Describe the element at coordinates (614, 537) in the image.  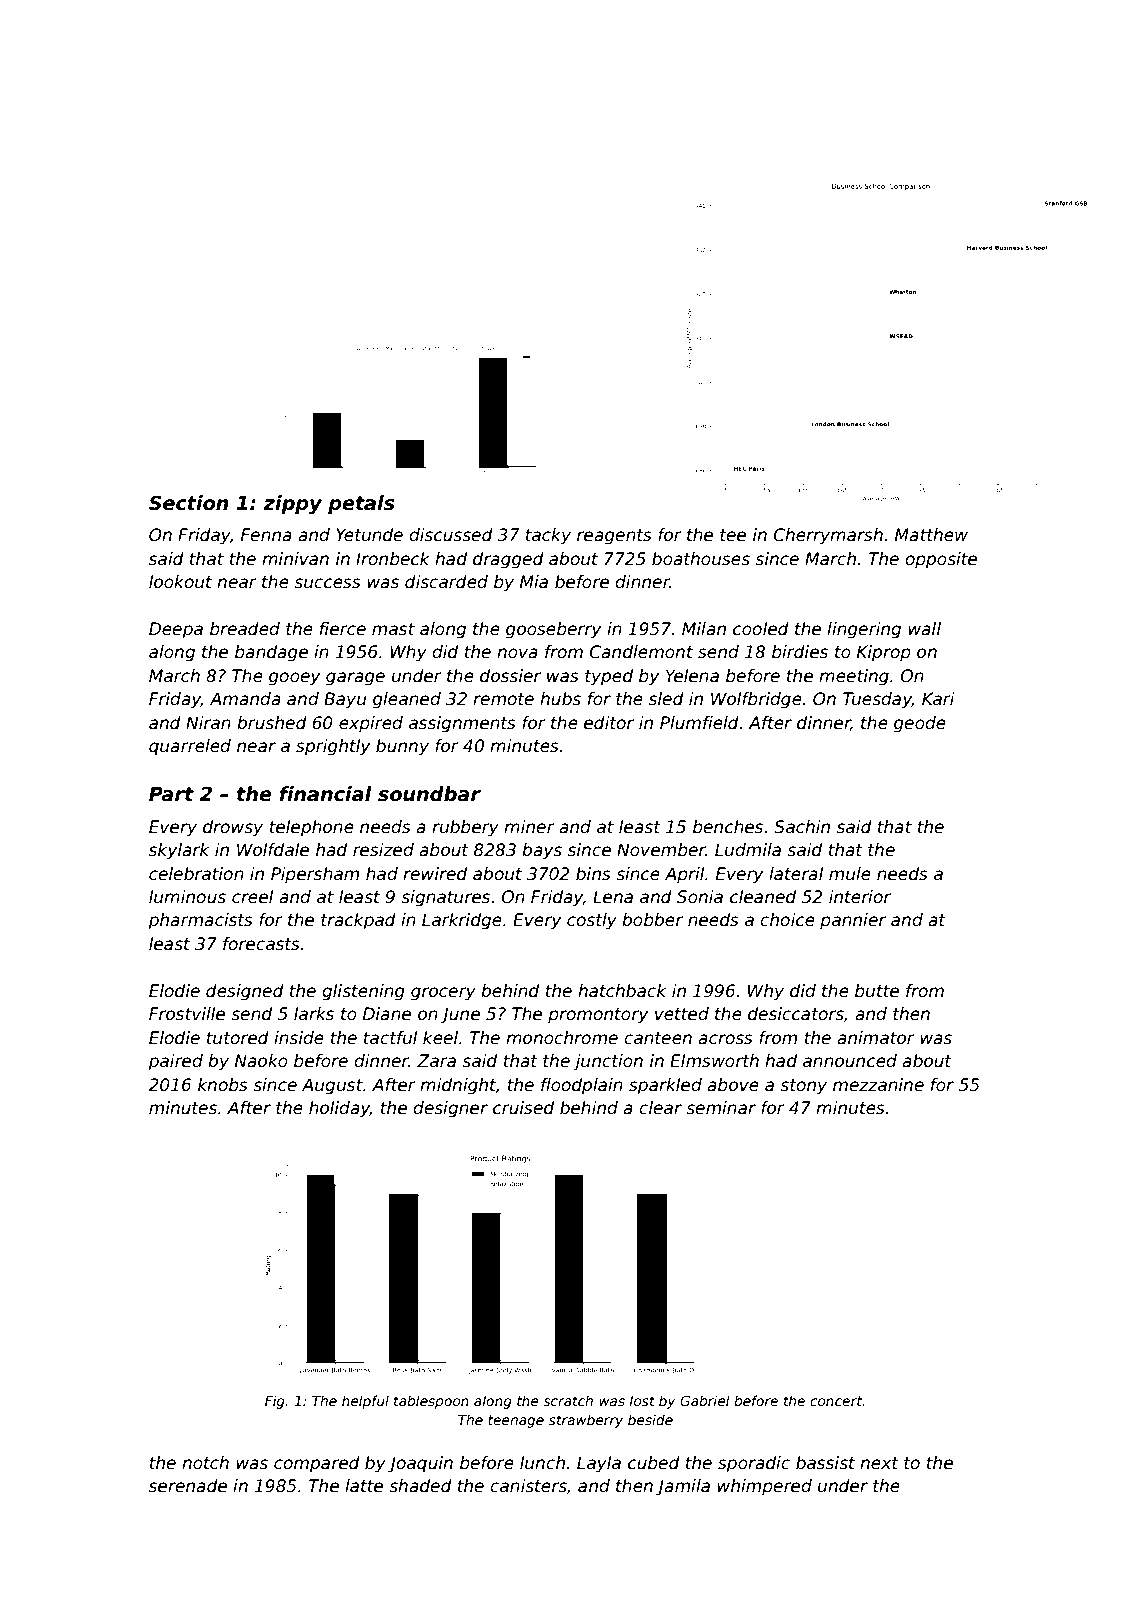
I see `reagents` at that location.
